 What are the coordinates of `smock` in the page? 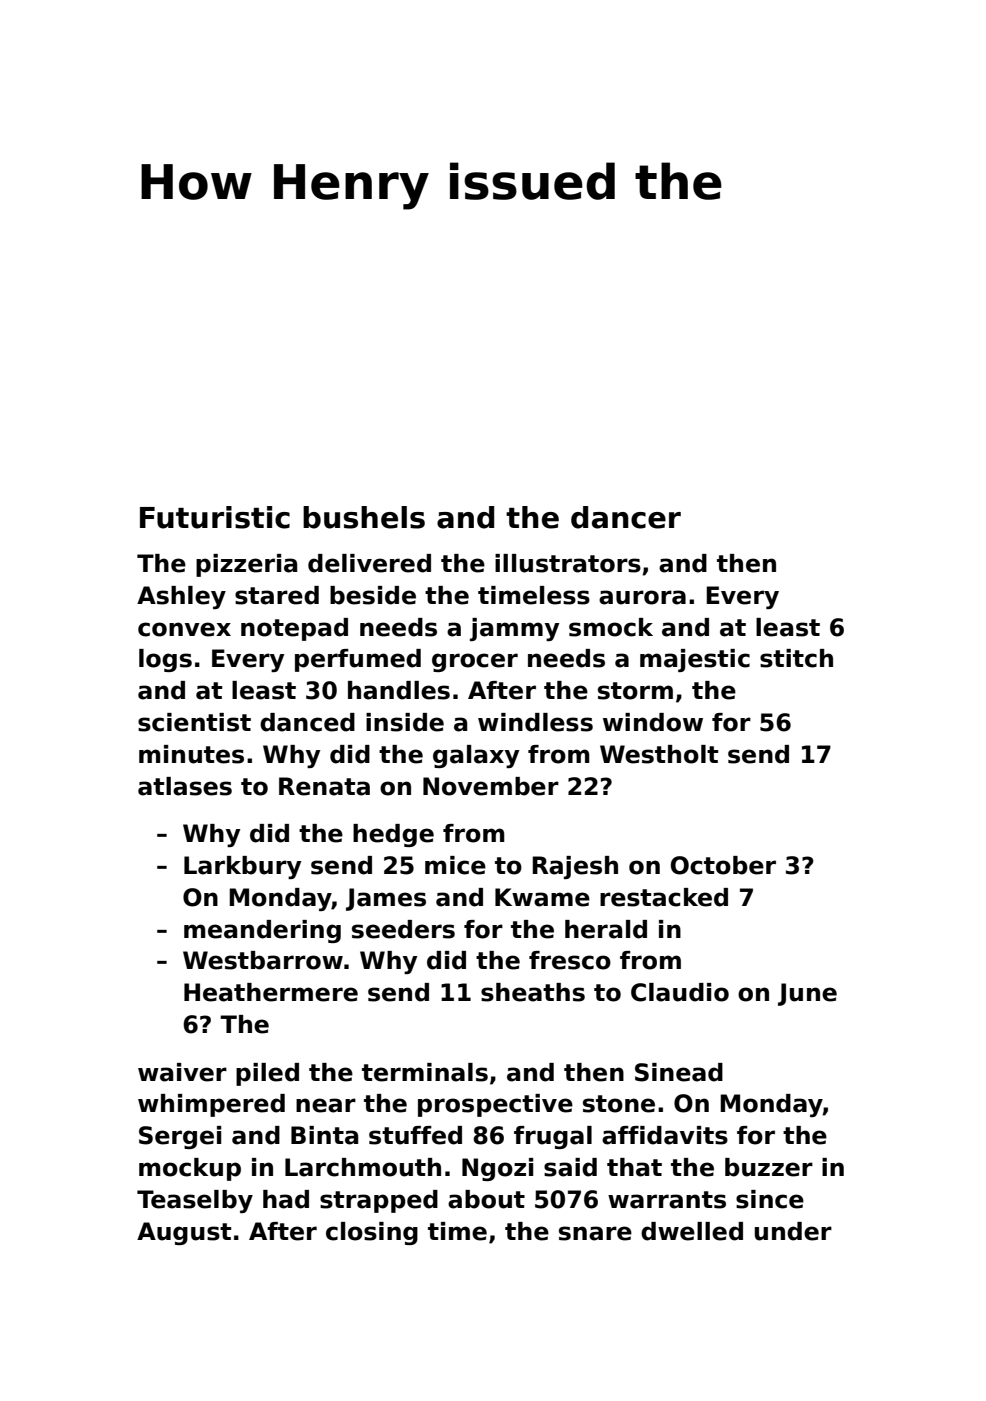 It's located at (611, 627).
